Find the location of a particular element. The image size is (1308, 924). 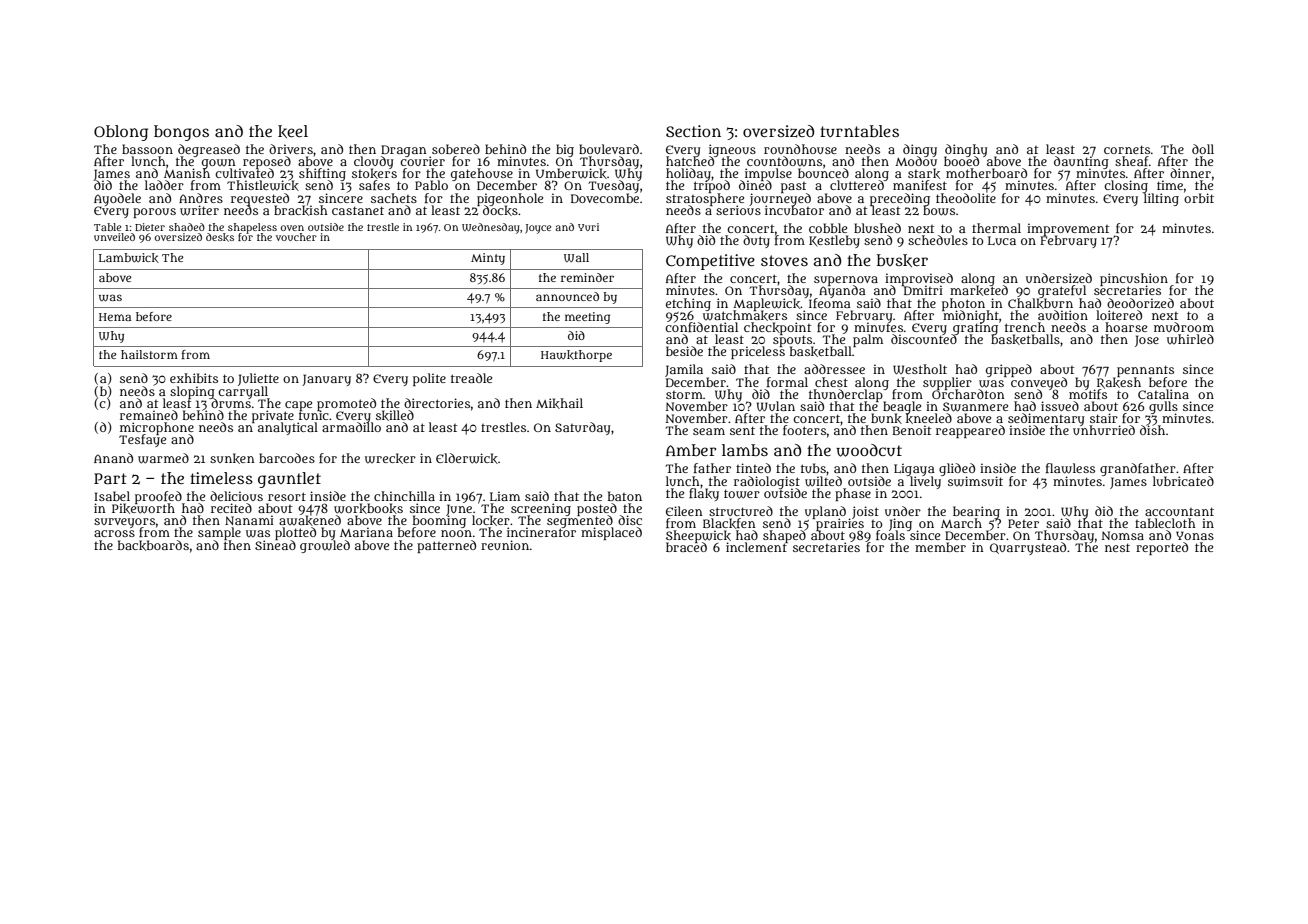

serious is located at coordinates (738, 210).
